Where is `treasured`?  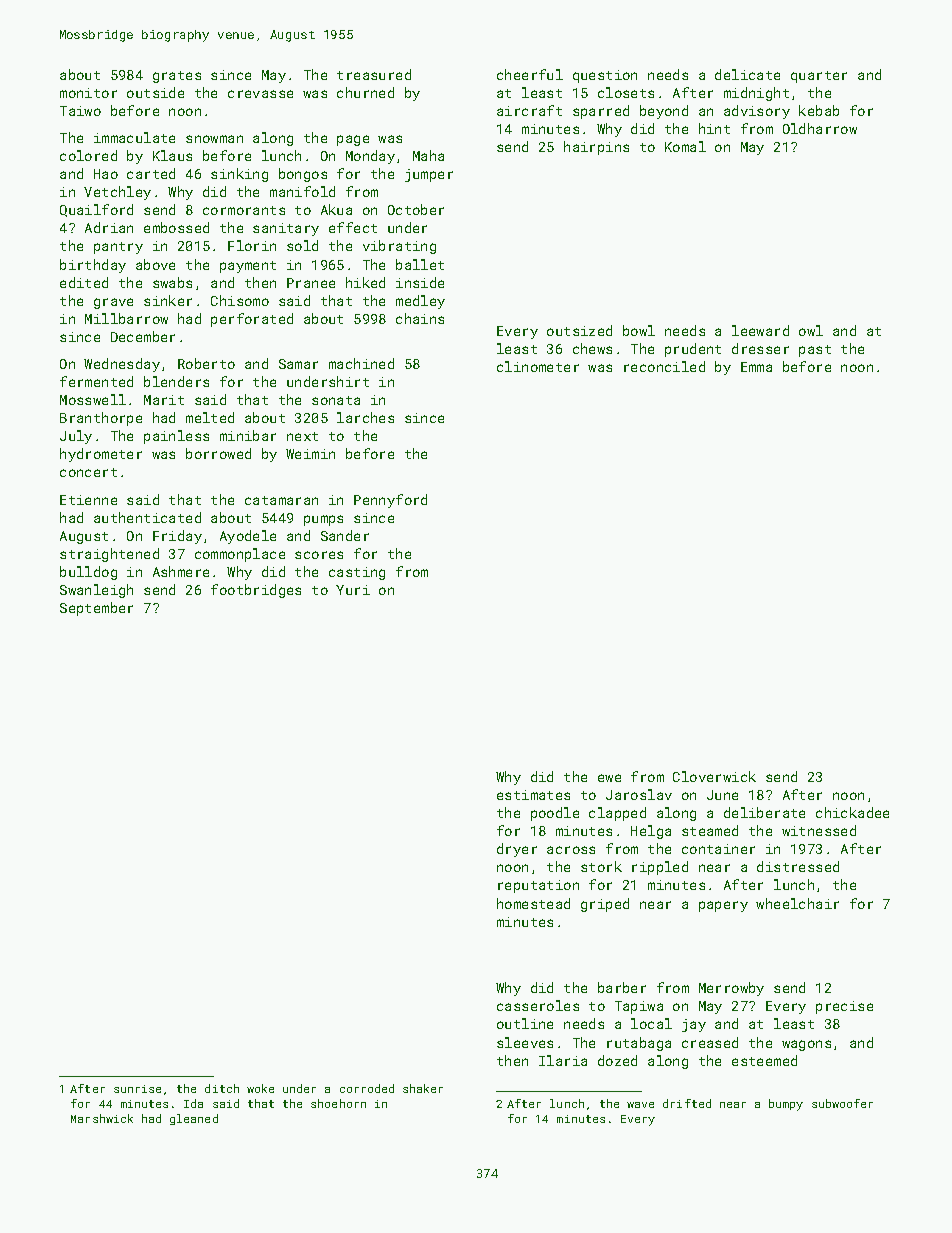
treasured is located at coordinates (374, 74).
